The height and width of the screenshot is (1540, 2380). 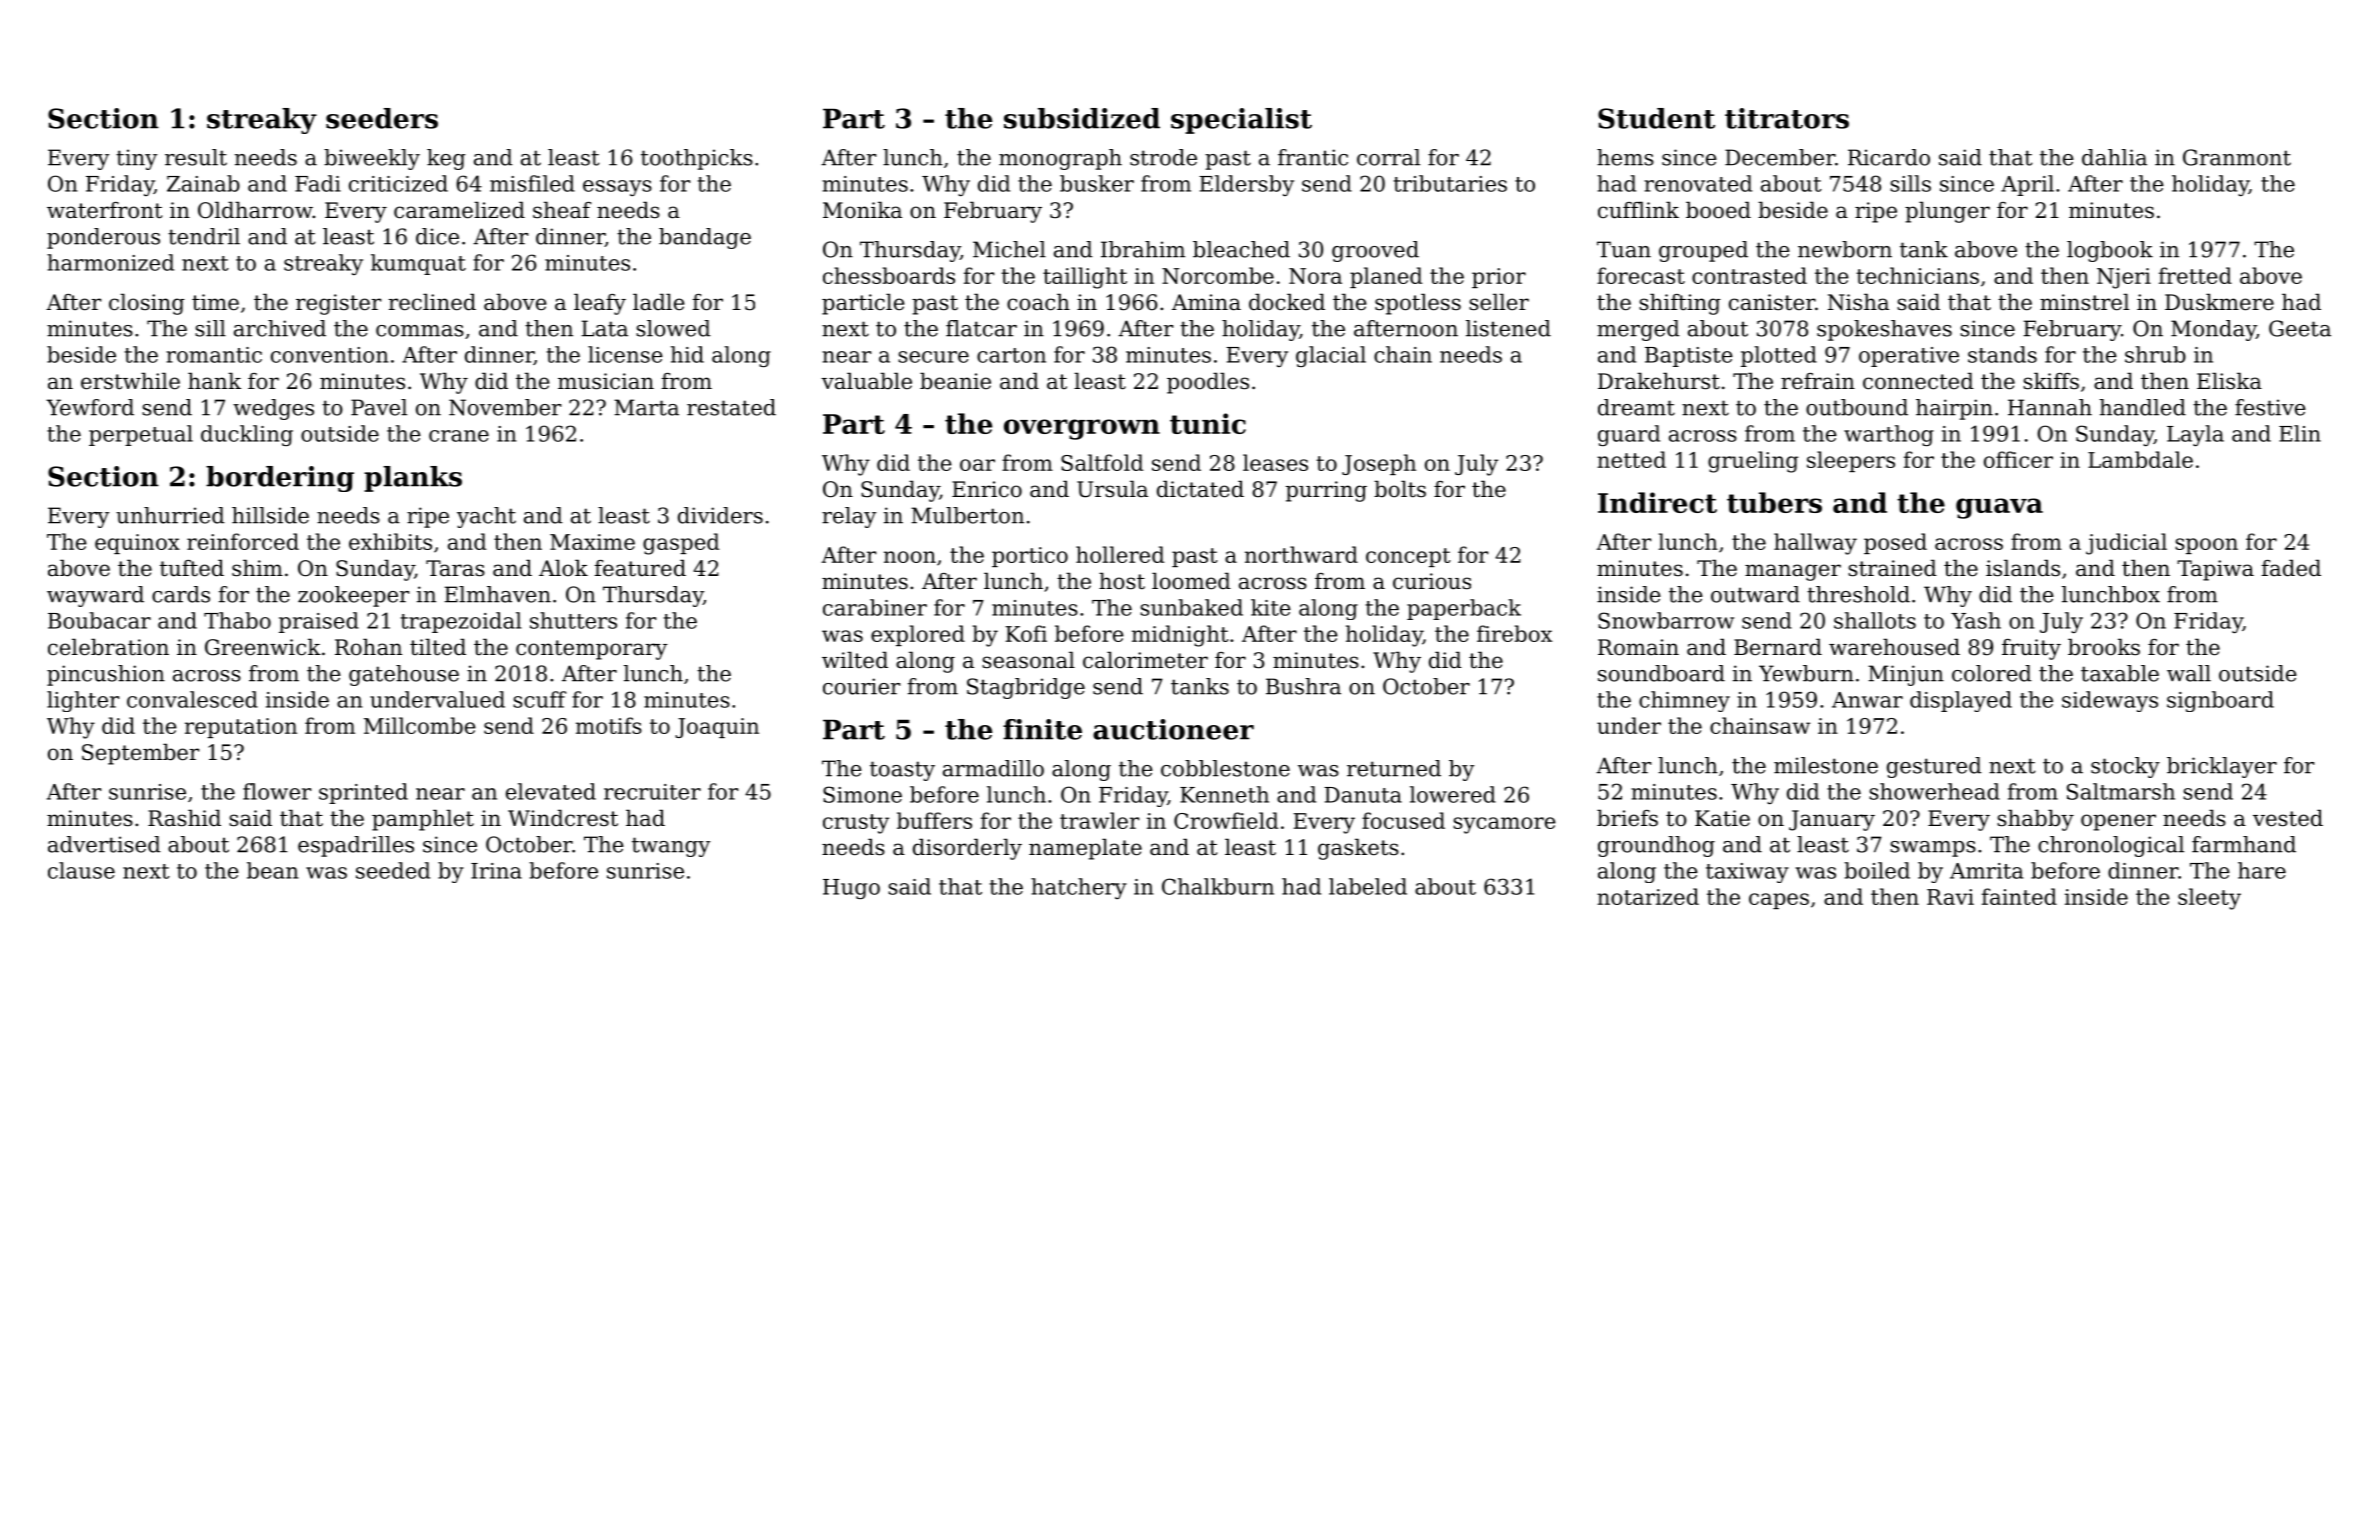 What do you see at coordinates (413, 479) in the screenshot?
I see `planks` at bounding box center [413, 479].
